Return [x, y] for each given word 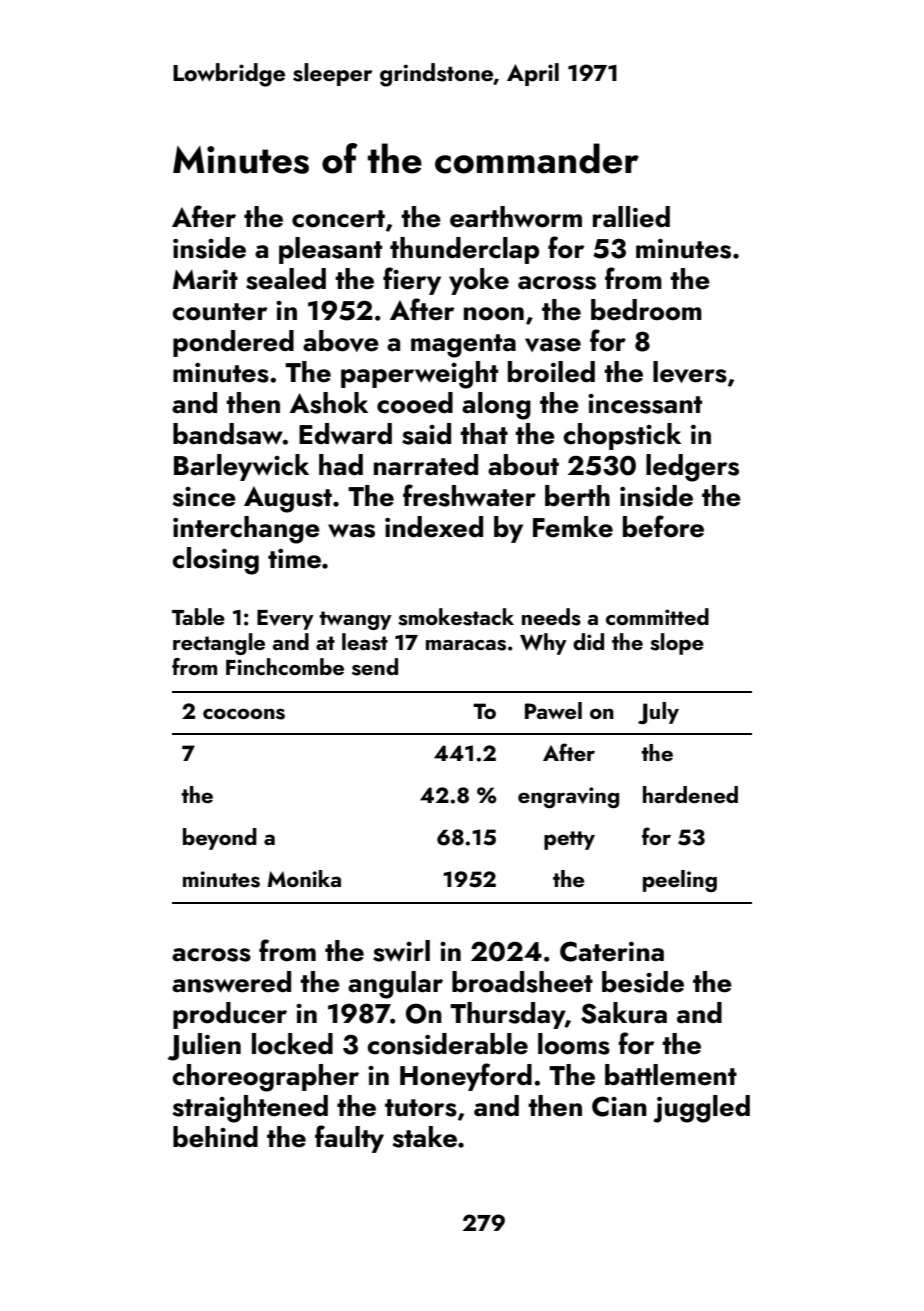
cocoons [244, 714]
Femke [573, 527]
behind [215, 1137]
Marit [205, 279]
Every [285, 620]
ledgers [692, 468]
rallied [631, 217]
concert [338, 219]
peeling [680, 881]
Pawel [553, 710]
